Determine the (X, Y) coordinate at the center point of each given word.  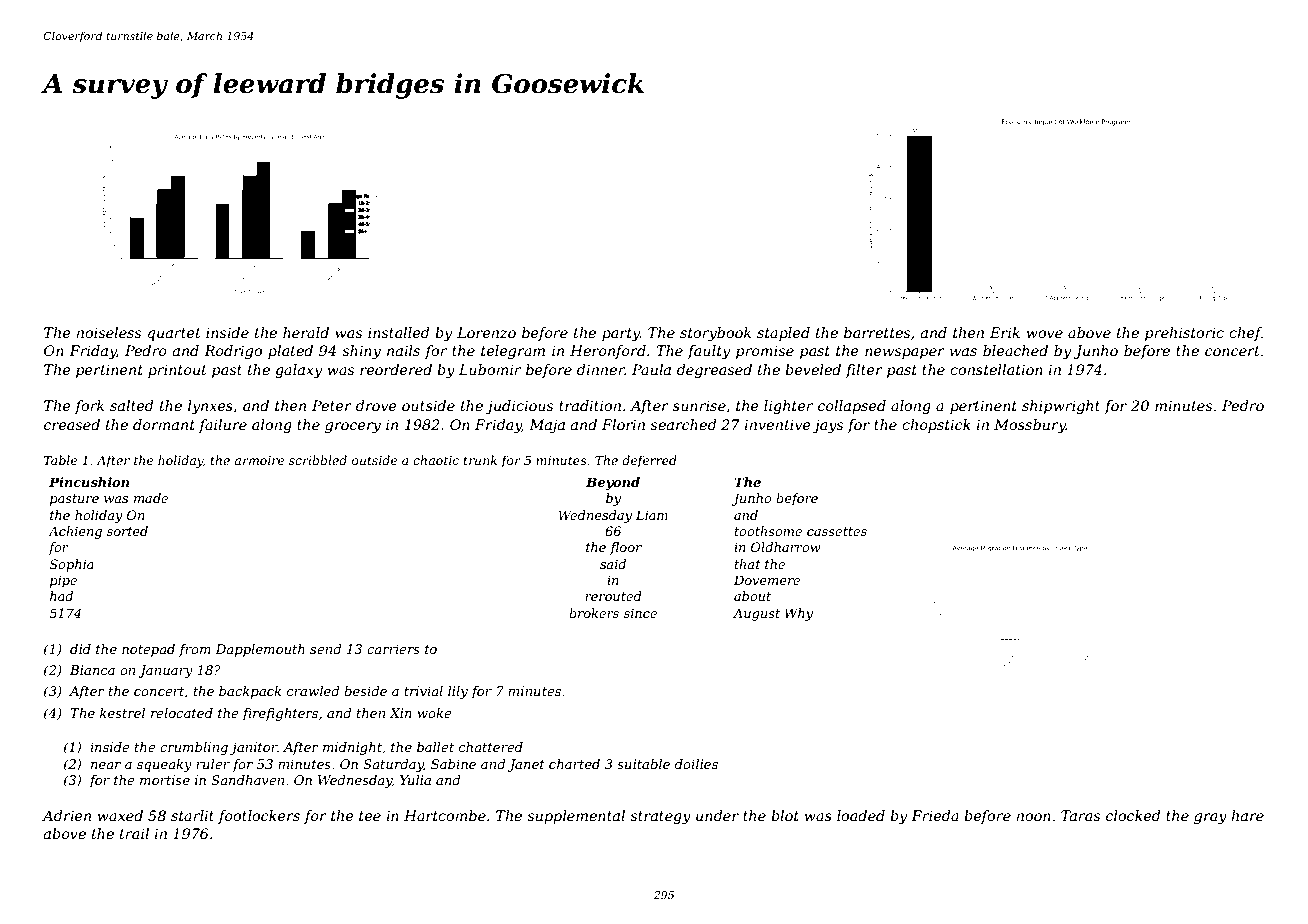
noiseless (108, 332)
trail (134, 833)
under (717, 815)
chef (1245, 334)
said (613, 564)
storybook (715, 334)
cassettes (837, 531)
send (326, 649)
